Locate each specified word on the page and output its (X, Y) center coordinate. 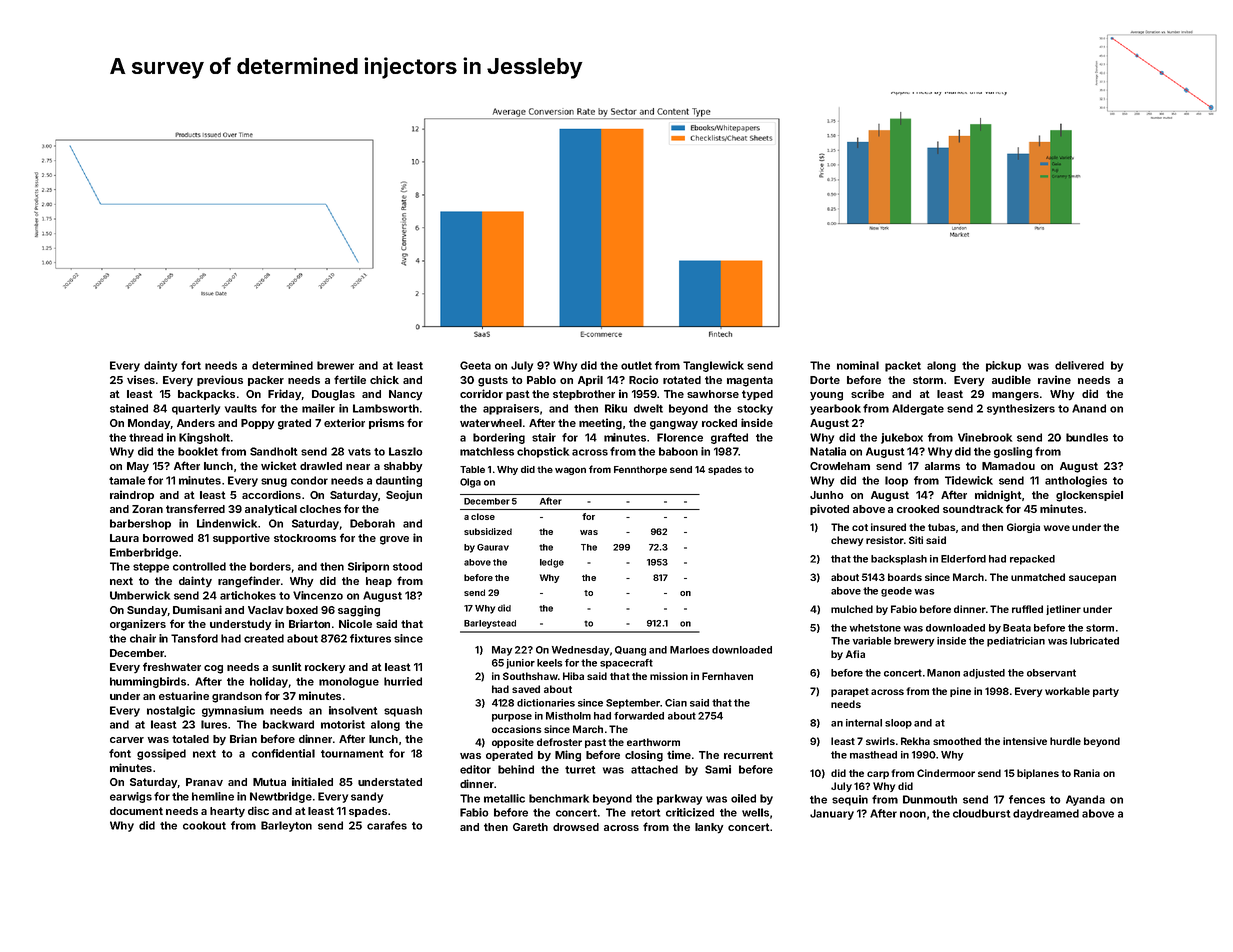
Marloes (689, 650)
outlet (636, 365)
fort (191, 365)
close (483, 516)
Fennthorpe (640, 470)
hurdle (1065, 741)
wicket (279, 465)
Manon (943, 673)
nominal (858, 365)
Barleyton (286, 826)
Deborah (372, 523)
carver (127, 740)
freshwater (172, 666)
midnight (998, 496)
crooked (918, 509)
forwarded (639, 716)
